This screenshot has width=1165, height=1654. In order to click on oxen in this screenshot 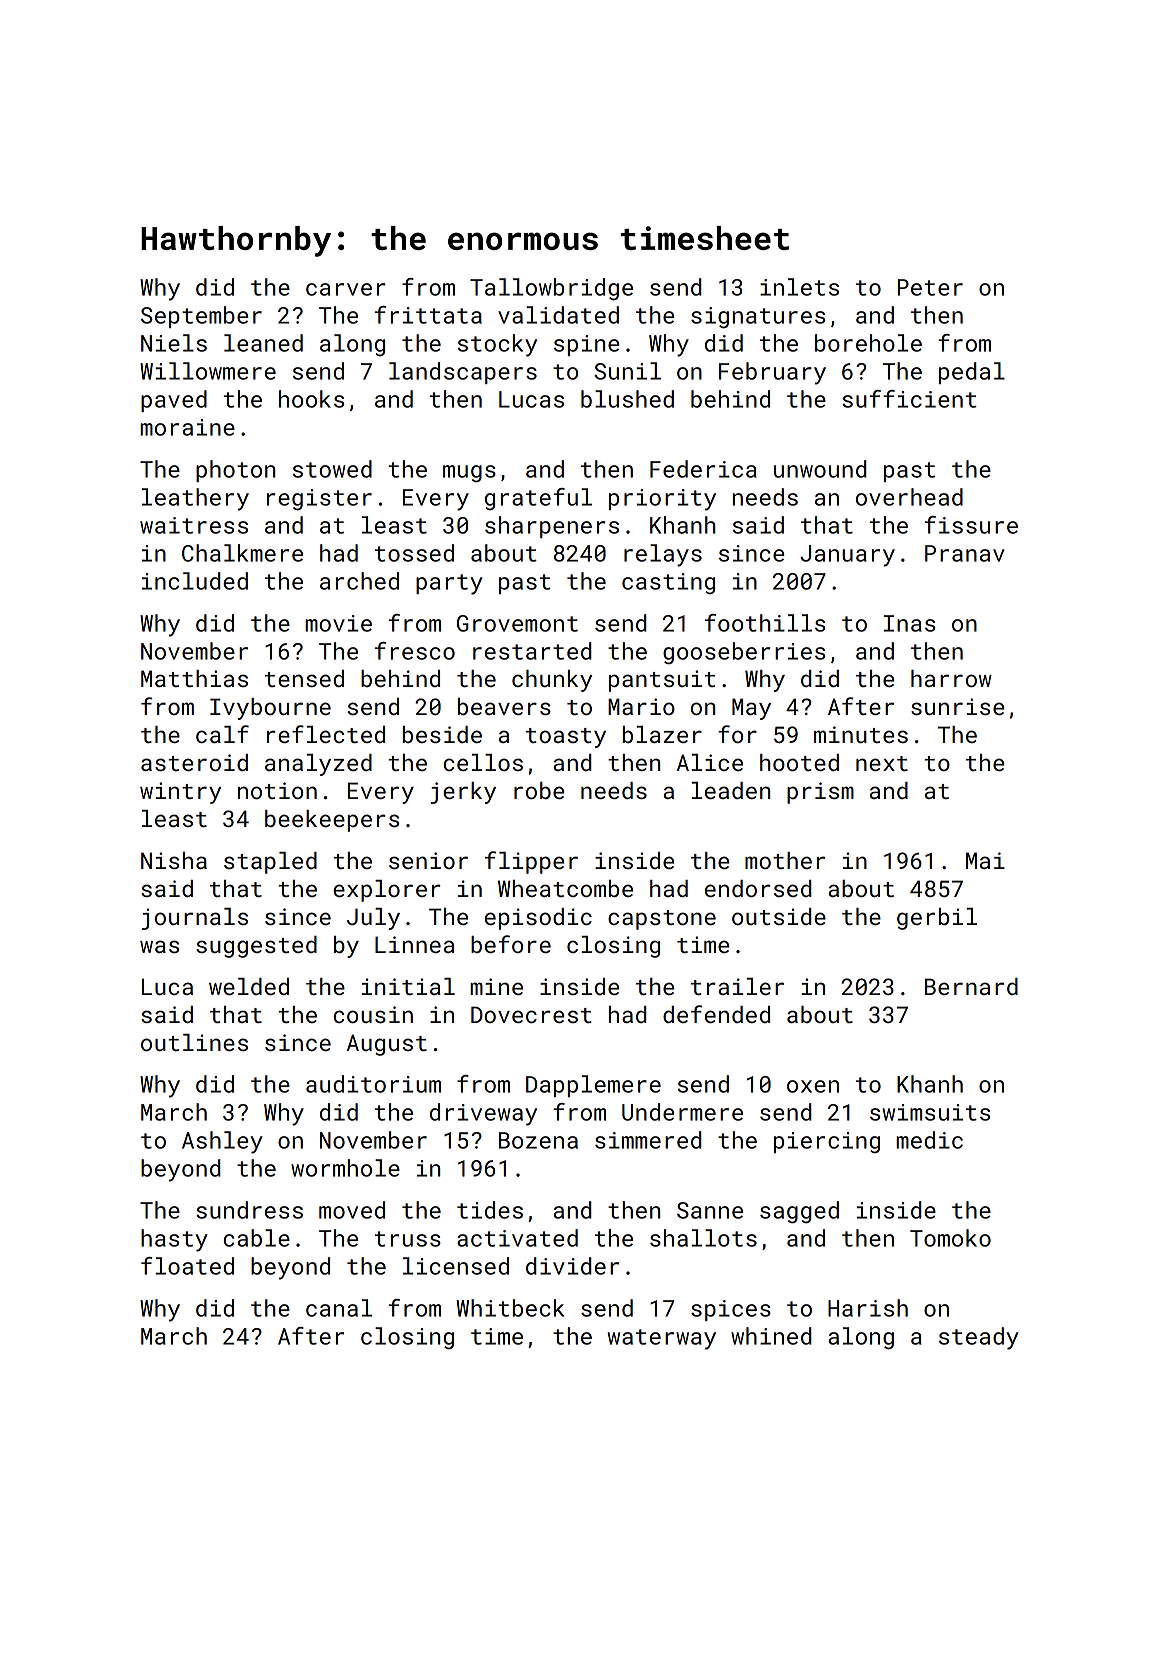, I will do `click(813, 1086)`.
